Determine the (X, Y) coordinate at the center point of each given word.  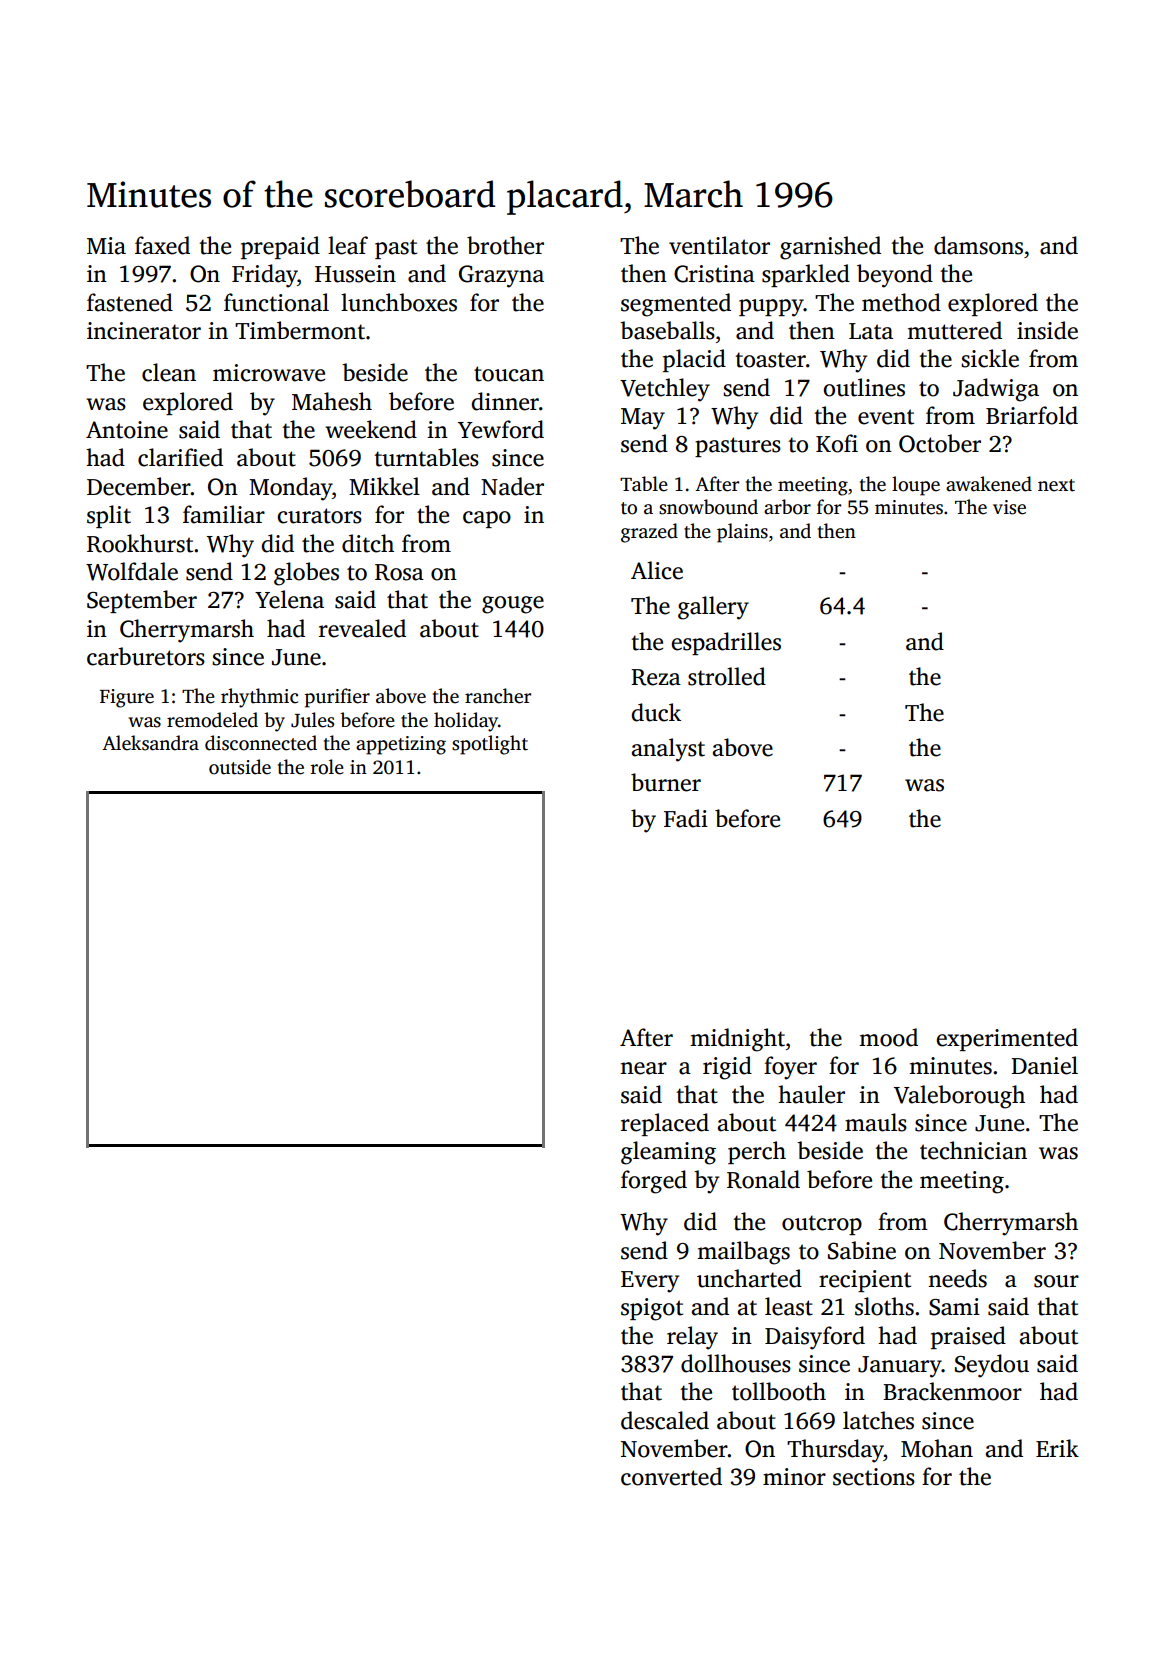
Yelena (289, 599)
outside (240, 767)
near (643, 1068)
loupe (916, 486)
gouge (513, 605)
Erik (1057, 1448)
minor (794, 1477)
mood (888, 1037)
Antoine (127, 430)
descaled (665, 1420)
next (1056, 485)
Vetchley (665, 390)
